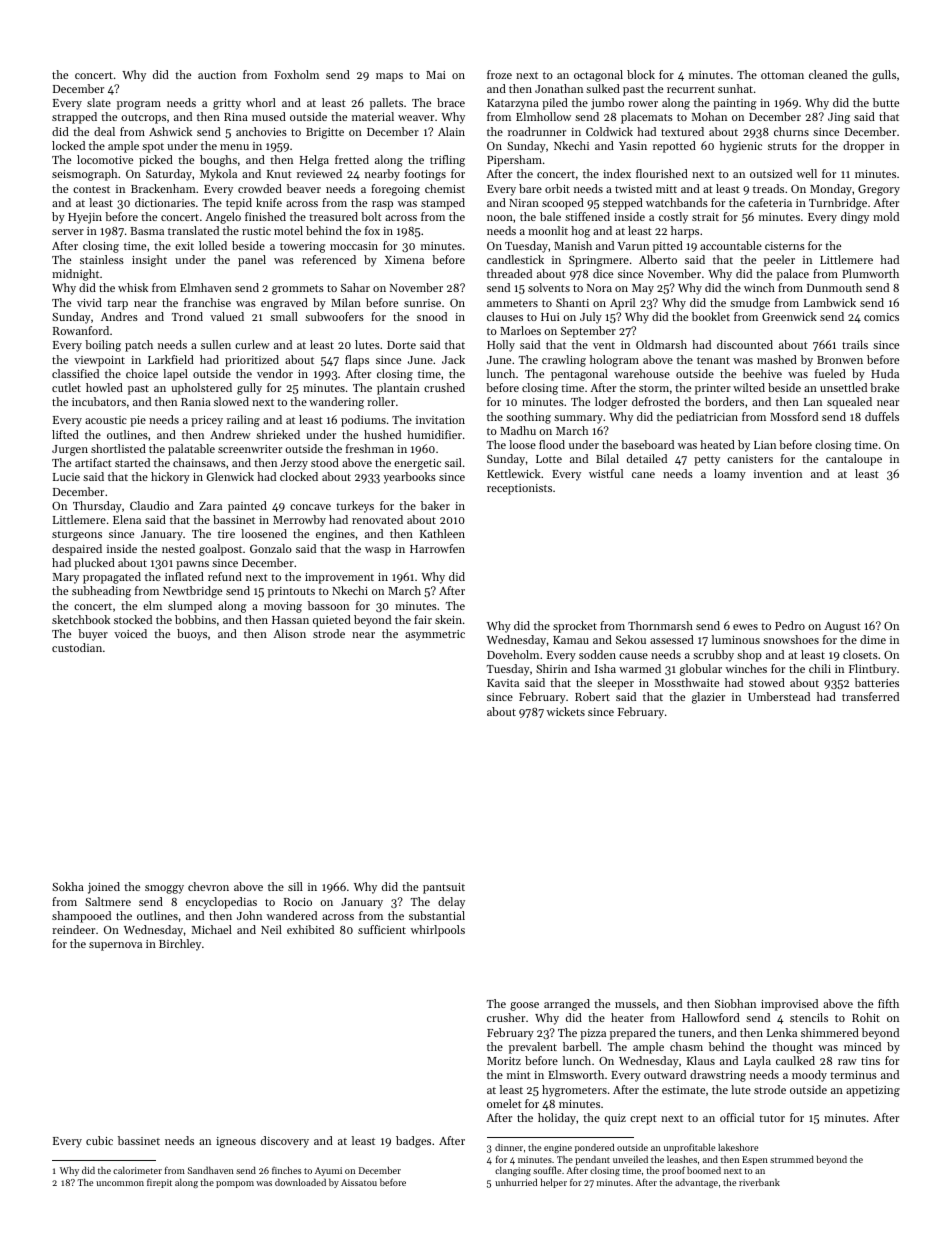  Describe the element at coordinates (708, 698) in the image. I see `glazier` at that location.
